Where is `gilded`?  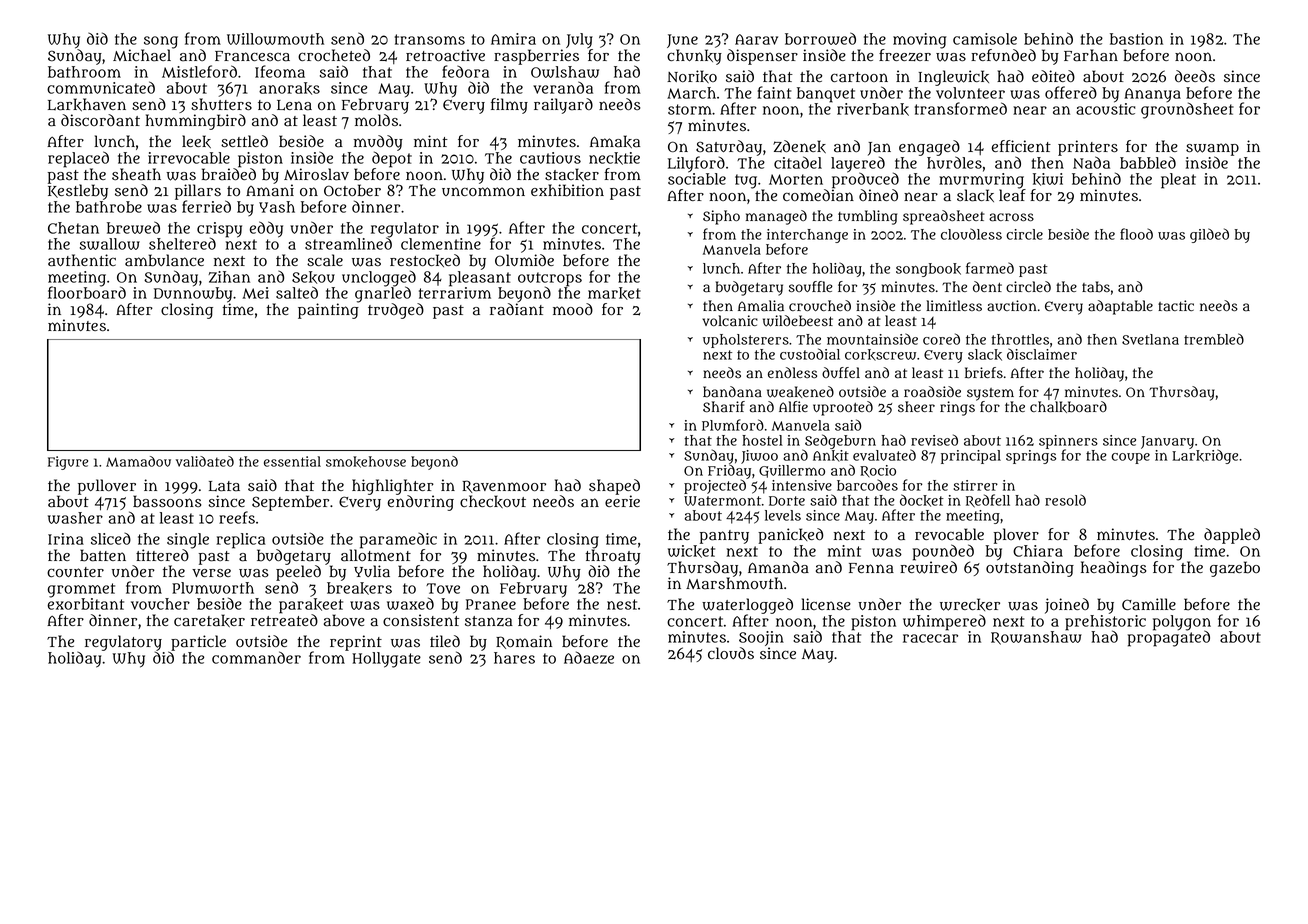
gilded is located at coordinates (1209, 235).
